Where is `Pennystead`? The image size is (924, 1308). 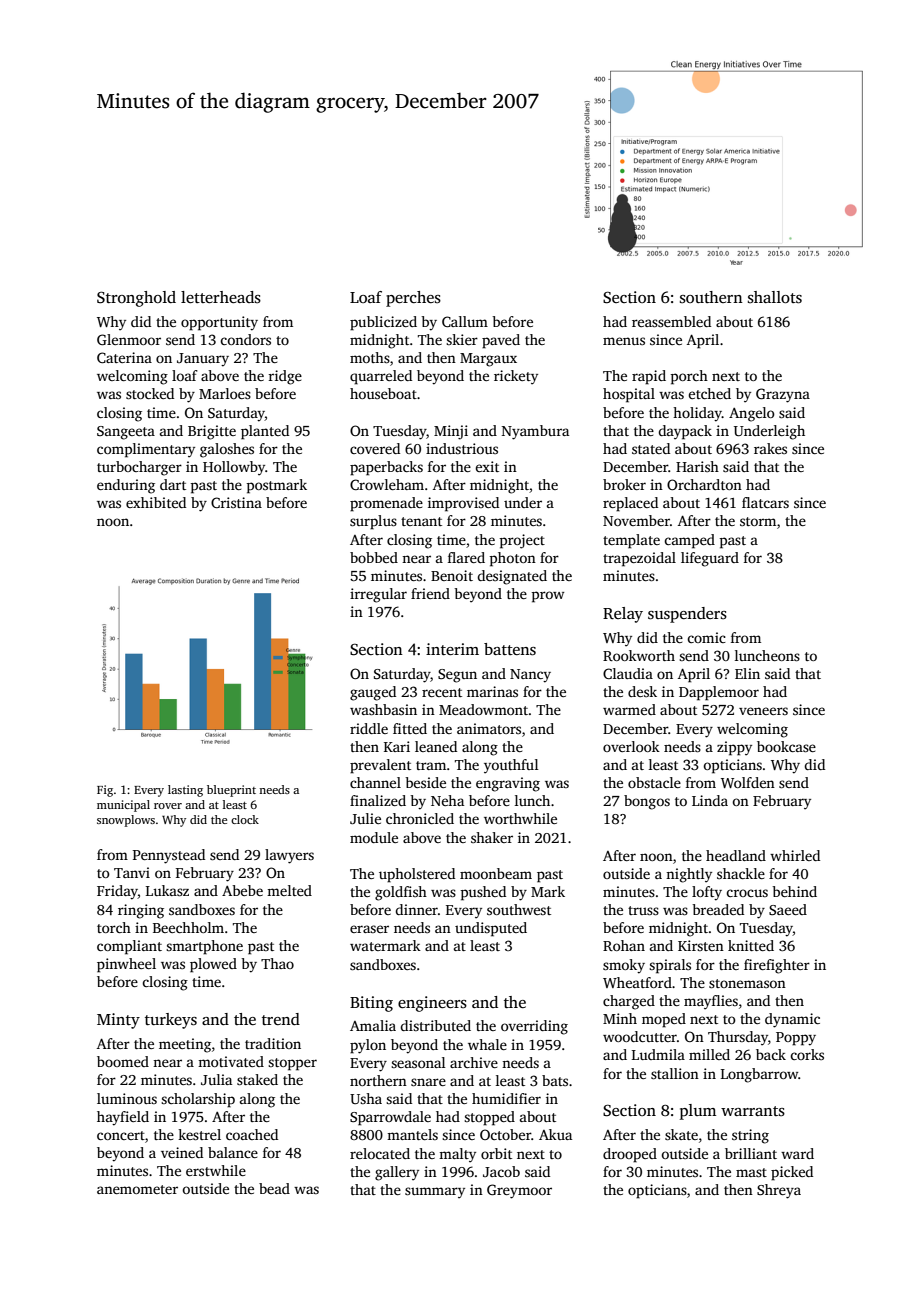
Pennystead is located at coordinates (169, 856).
